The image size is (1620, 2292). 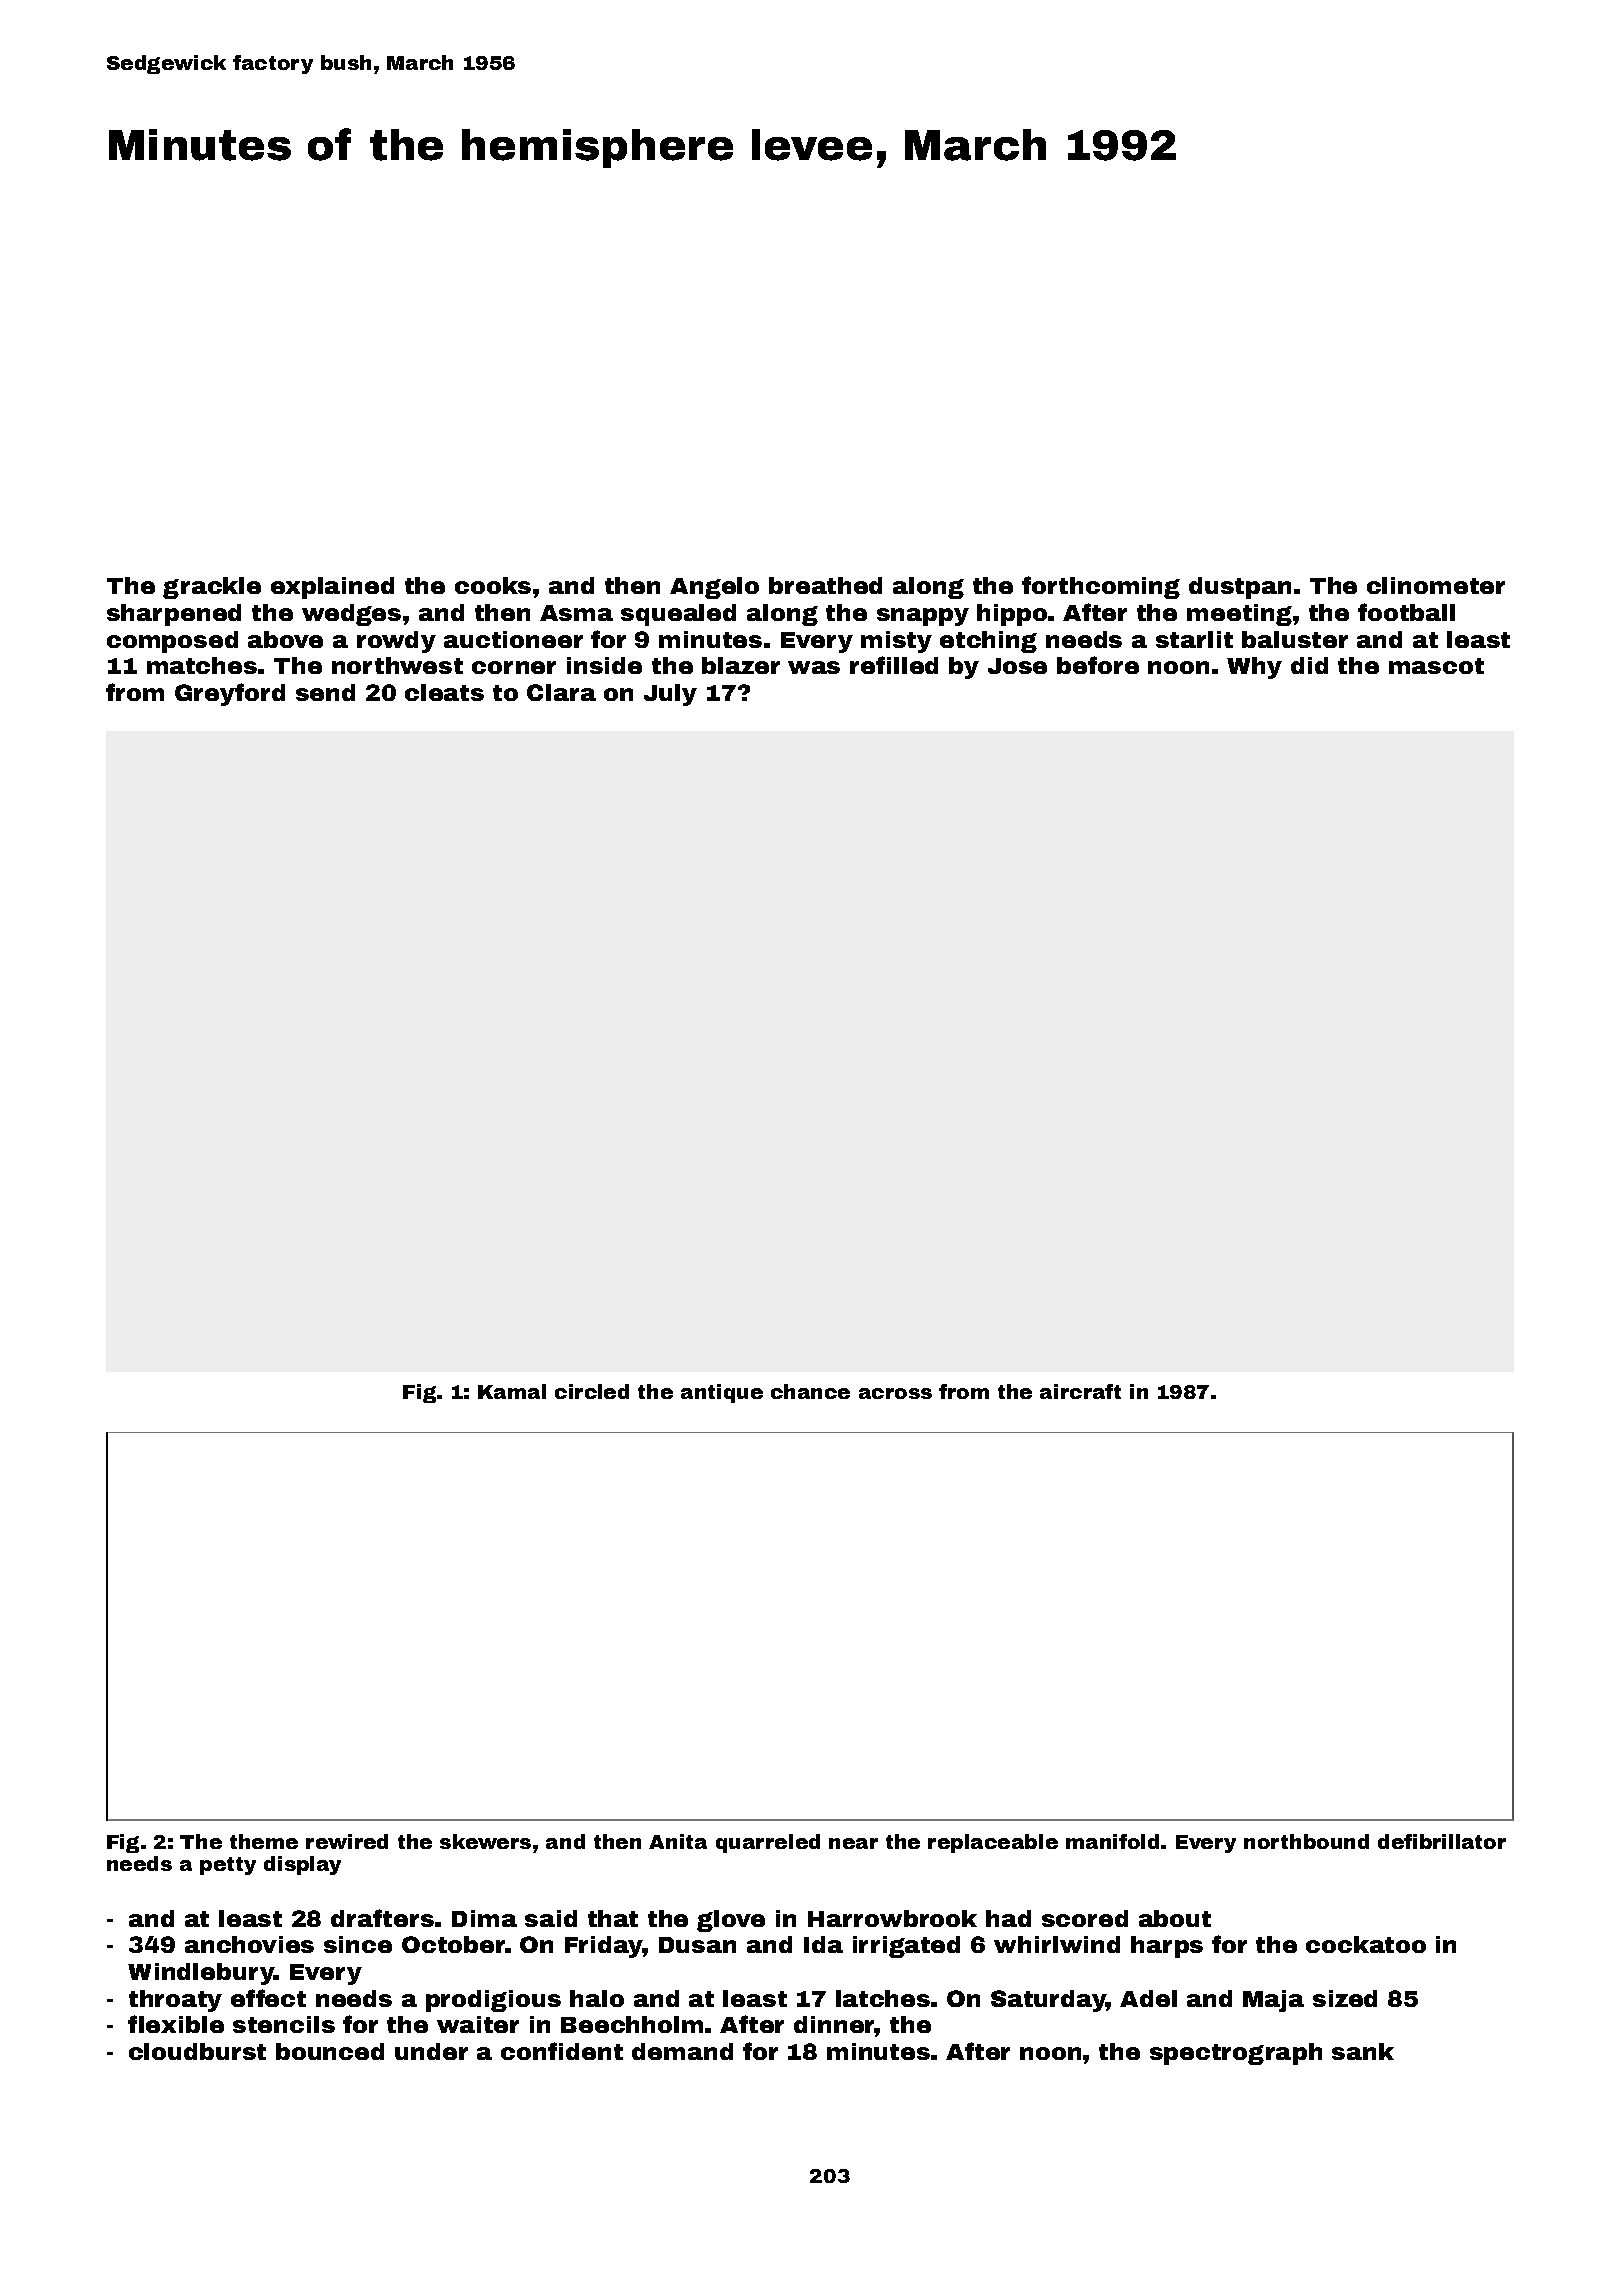 What do you see at coordinates (1112, 1841) in the screenshot?
I see `manifold` at bounding box center [1112, 1841].
